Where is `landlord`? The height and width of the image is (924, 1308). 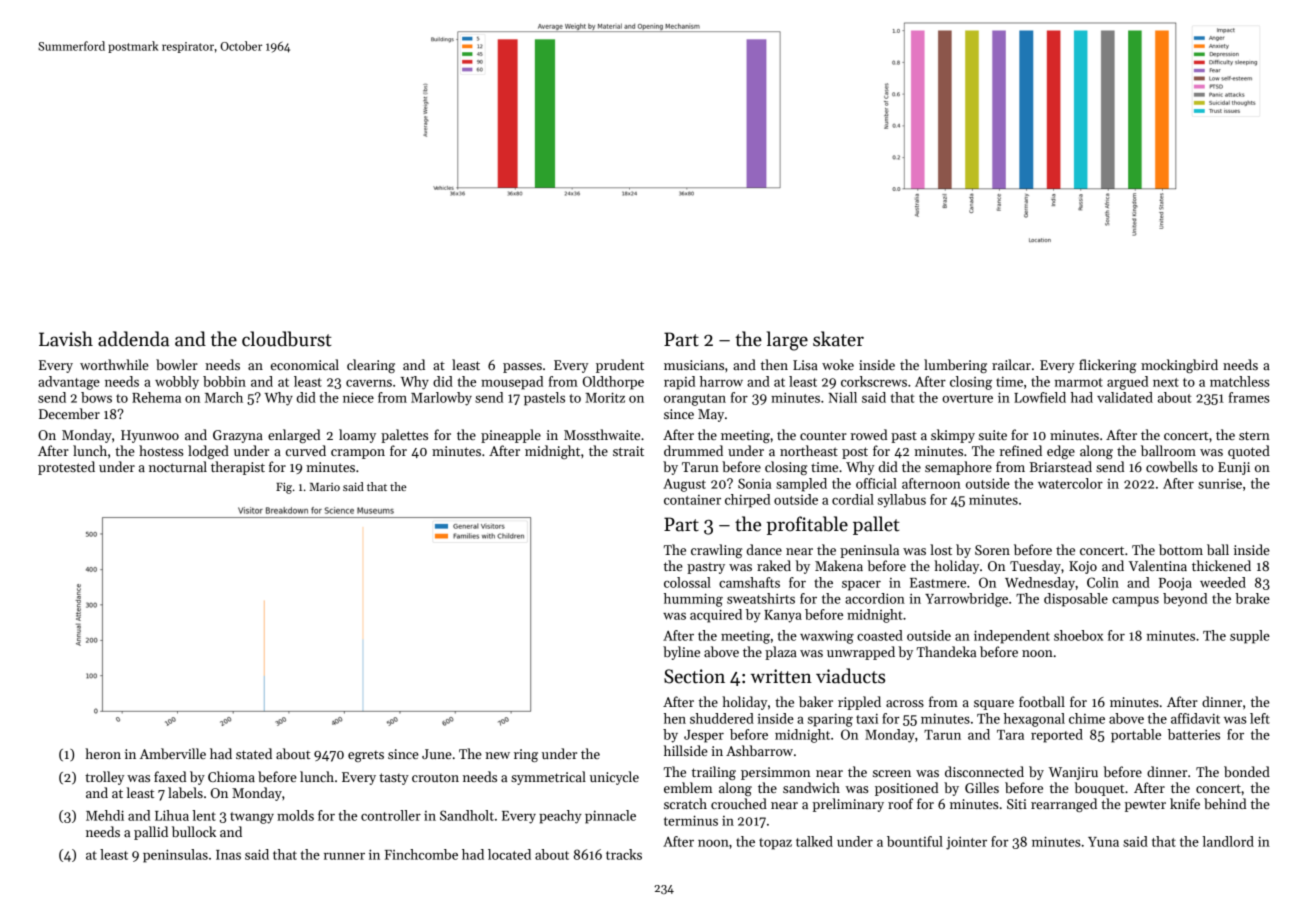 landlord is located at coordinates (1228, 841).
